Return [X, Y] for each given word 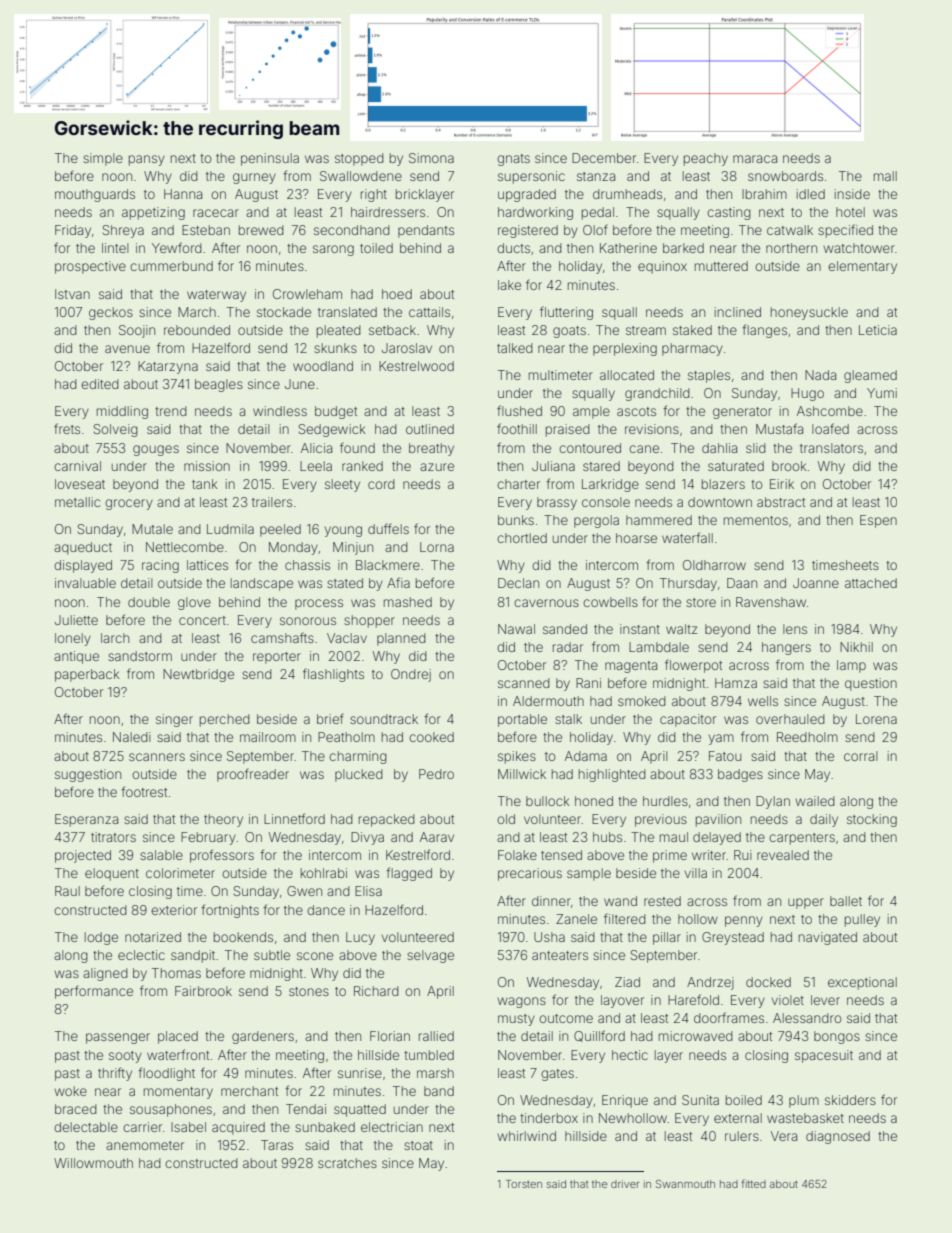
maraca [755, 159]
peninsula [270, 159]
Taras [277, 1145]
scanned [524, 683]
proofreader [253, 775]
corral [861, 756]
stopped [359, 159]
